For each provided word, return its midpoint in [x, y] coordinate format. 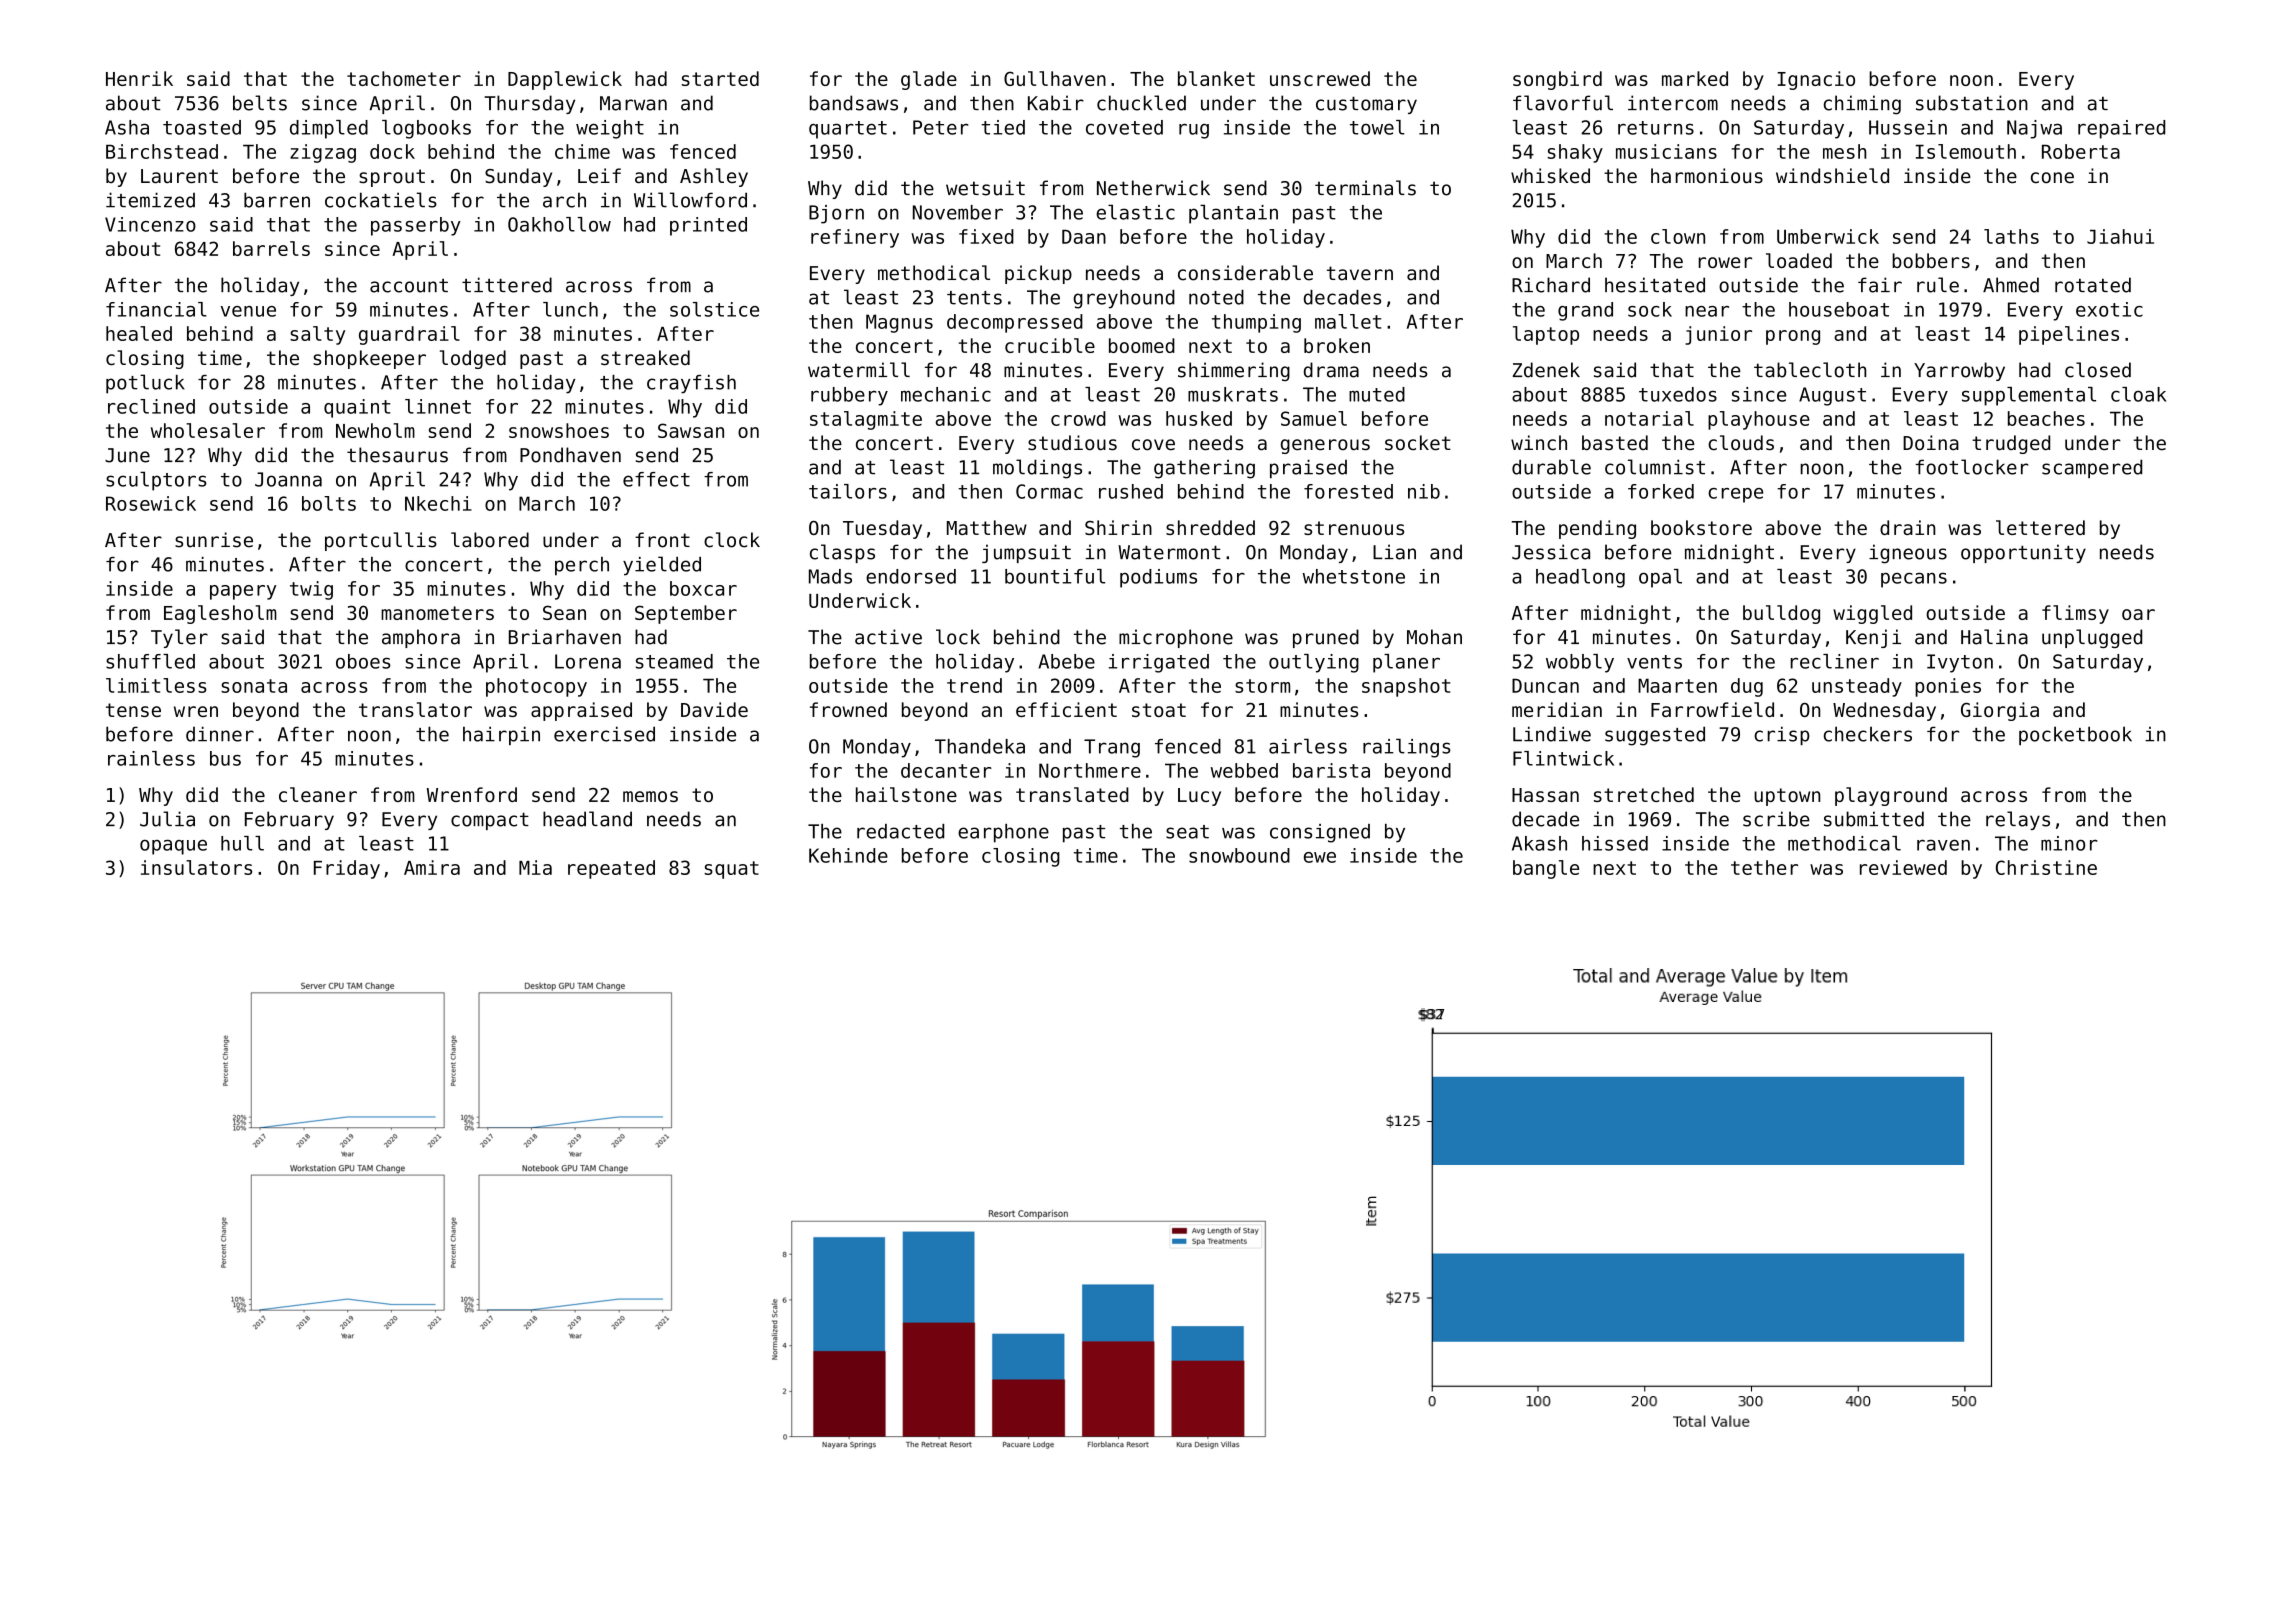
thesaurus [397, 455]
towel [1377, 127]
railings [1407, 748]
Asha [127, 127]
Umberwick [1828, 236]
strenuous [1354, 528]
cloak [2138, 394]
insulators [196, 867]
